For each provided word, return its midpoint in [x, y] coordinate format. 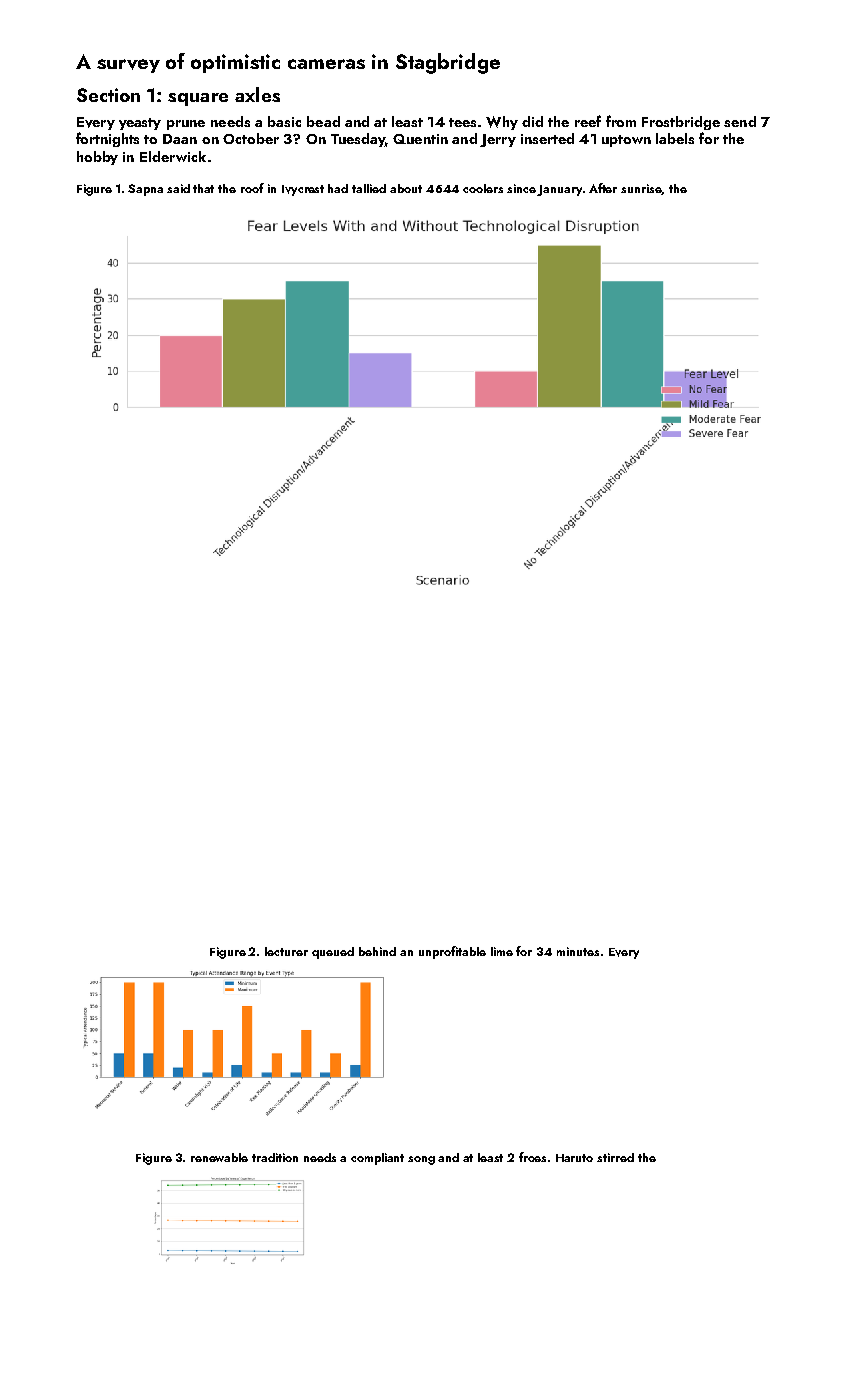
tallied [369, 188]
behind [377, 951]
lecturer [286, 951]
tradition [275, 1157]
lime [502, 951]
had [338, 188]
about [406, 188]
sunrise [641, 189]
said [178, 188]
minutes [578, 951]
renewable [219, 1157]
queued [333, 953]
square [198, 99]
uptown [626, 141]
